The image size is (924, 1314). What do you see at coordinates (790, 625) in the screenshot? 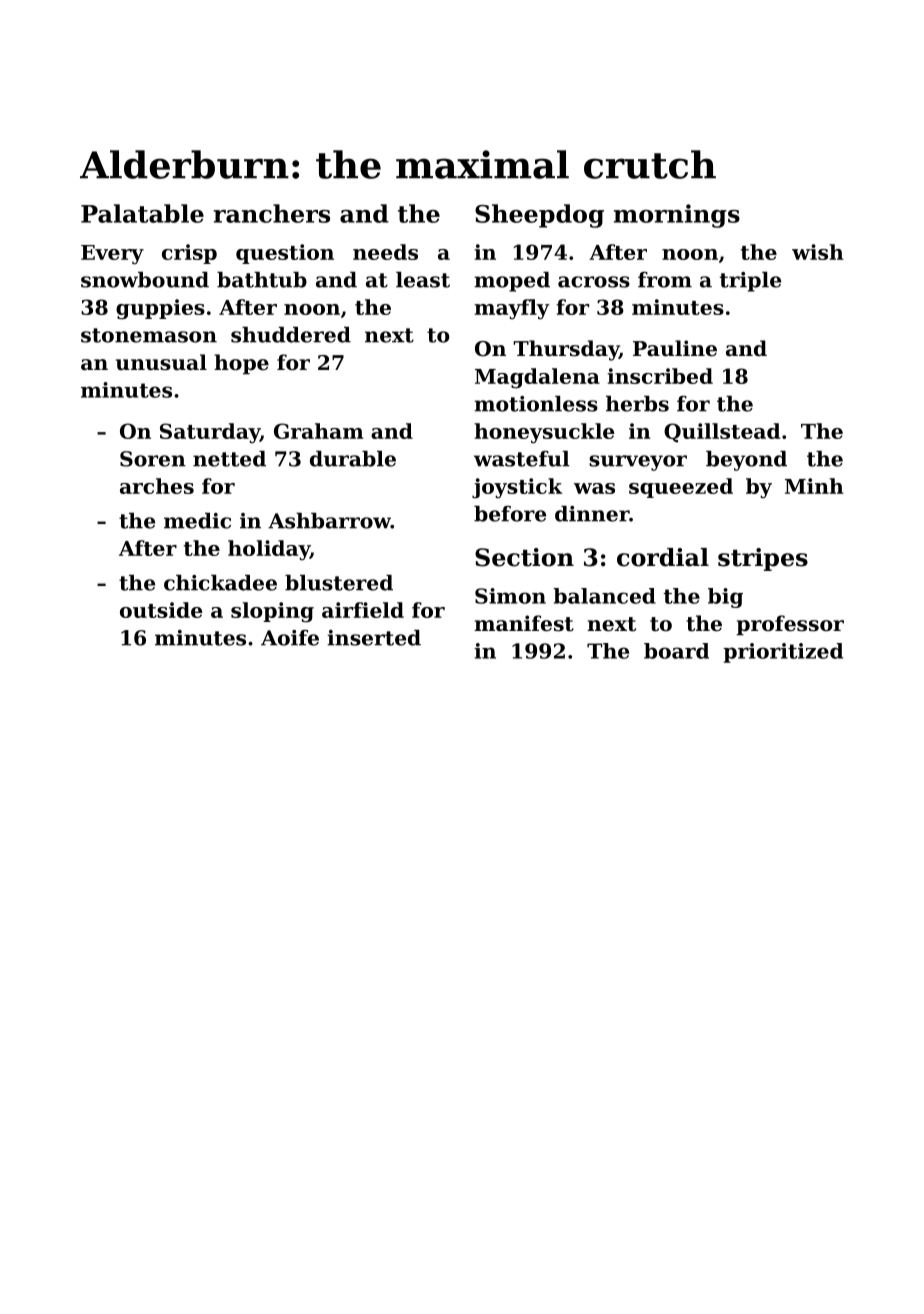
I see `professor` at bounding box center [790, 625].
